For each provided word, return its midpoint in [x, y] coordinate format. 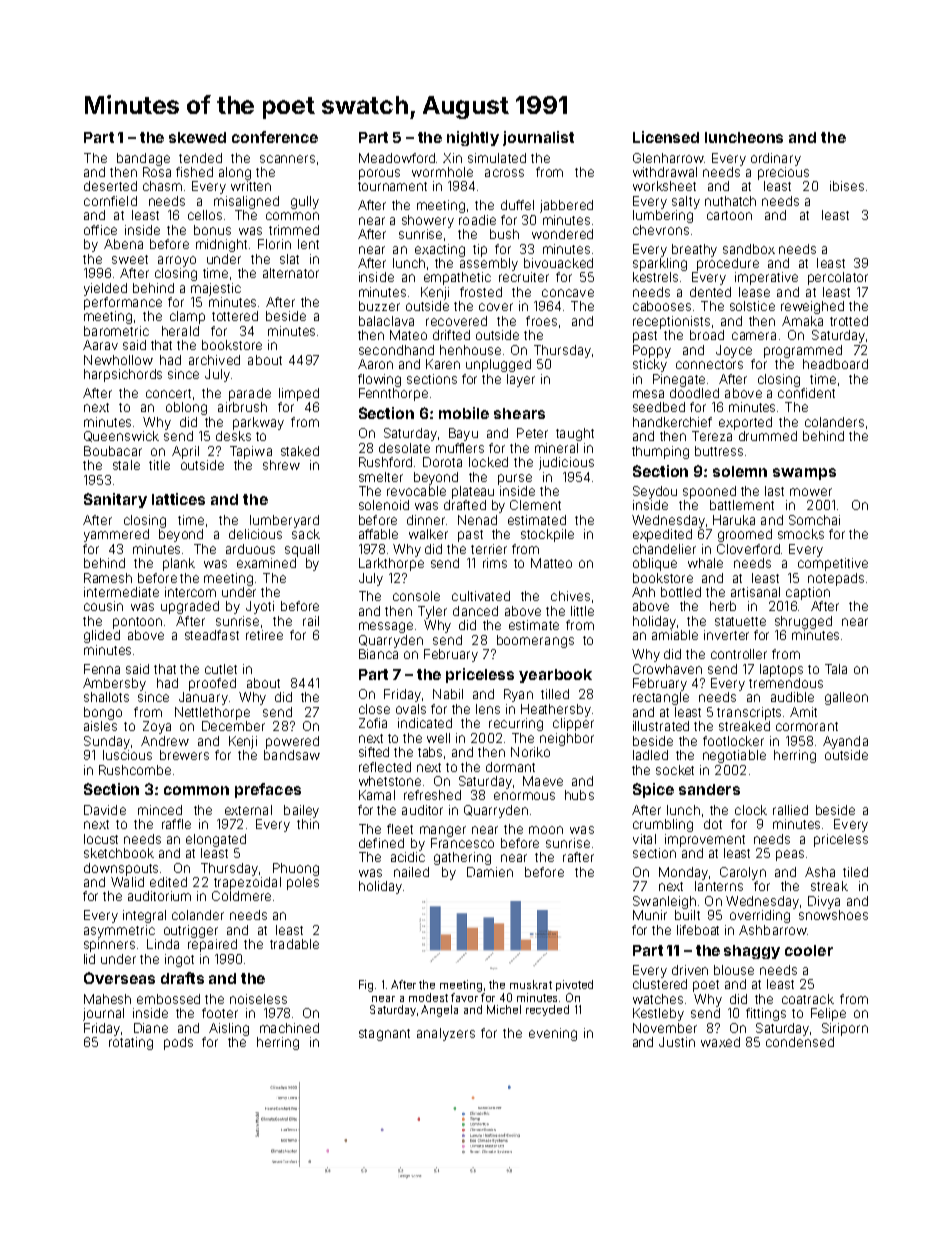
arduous [250, 549]
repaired [212, 945]
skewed [197, 137]
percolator [838, 278]
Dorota [442, 462]
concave [568, 293]
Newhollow [118, 360]
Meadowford [397, 158]
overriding [760, 916]
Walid [127, 882]
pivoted [574, 985]
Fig [366, 986]
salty [686, 202]
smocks [801, 534]
